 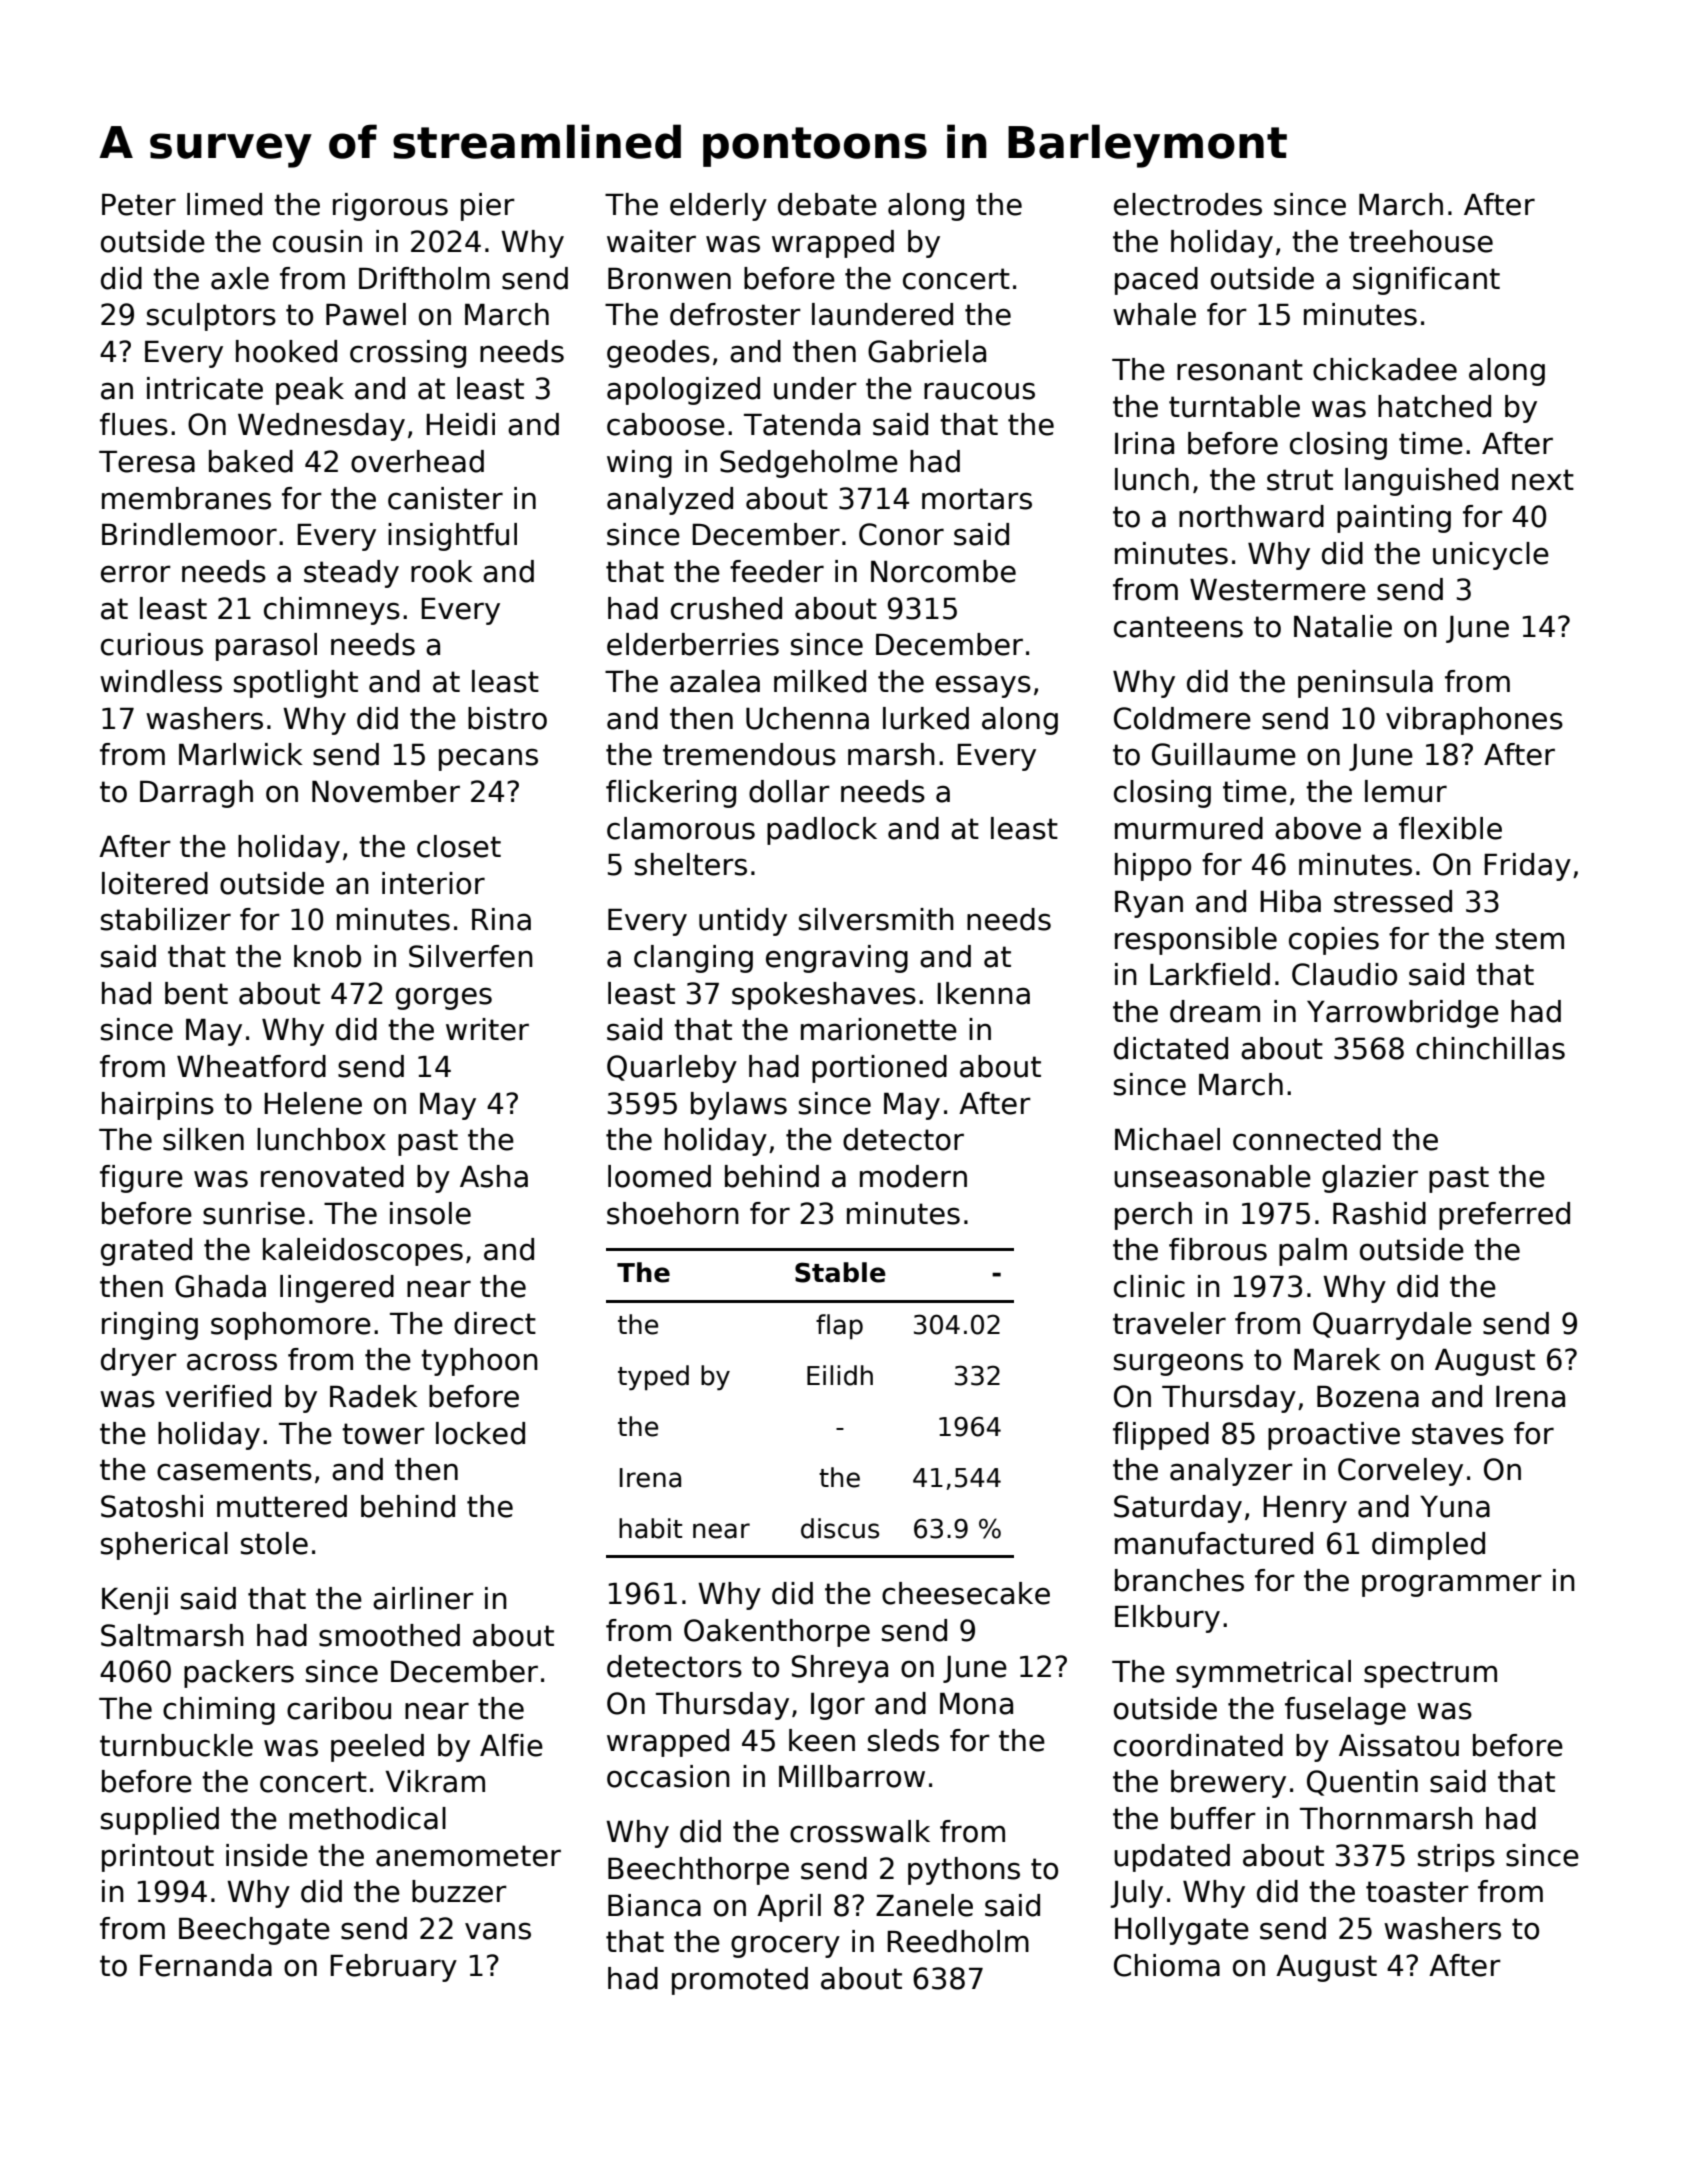 What do you see at coordinates (430, 1213) in the image?
I see `insole` at bounding box center [430, 1213].
